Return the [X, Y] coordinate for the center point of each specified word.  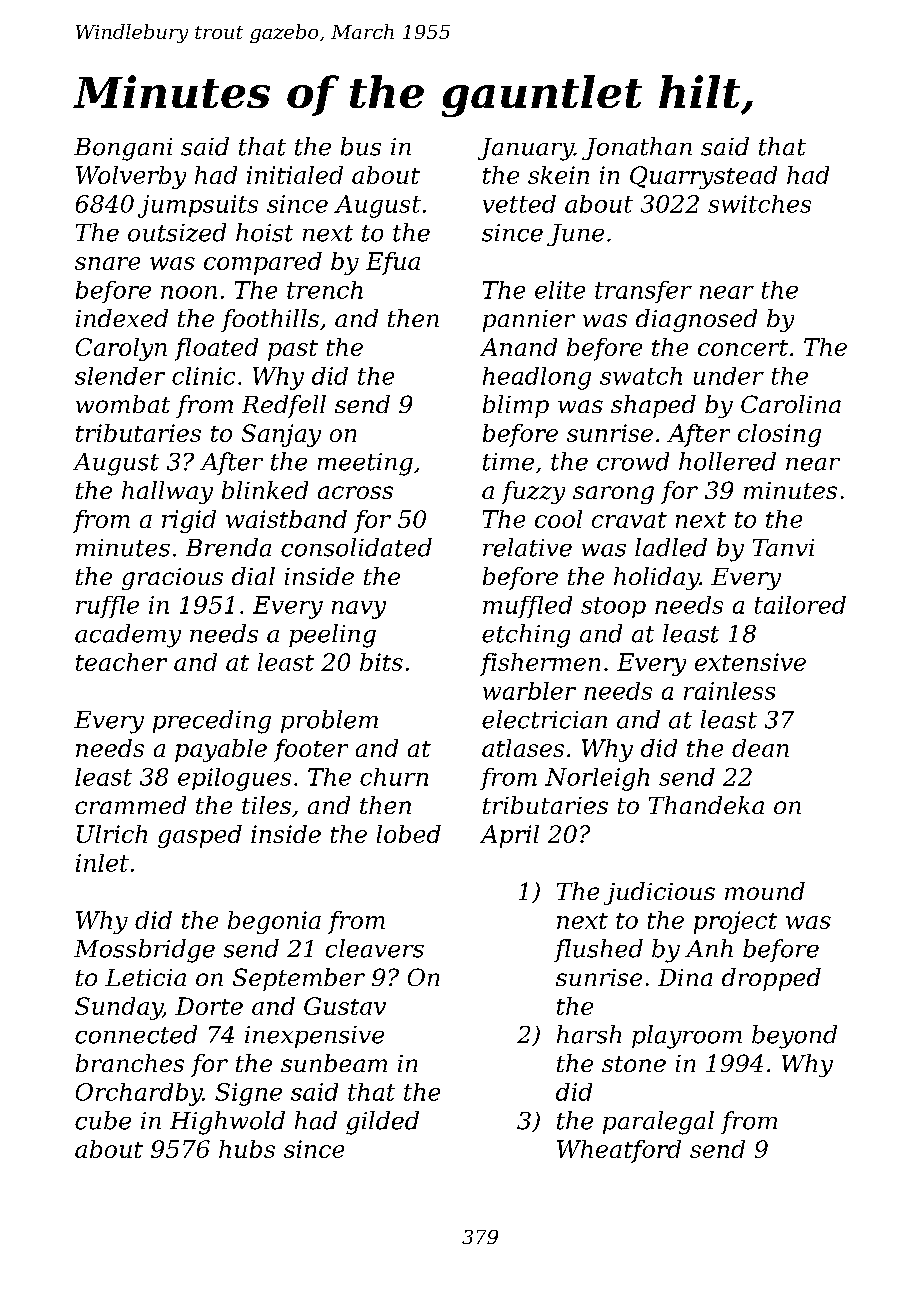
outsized [177, 232]
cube [103, 1120]
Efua [393, 263]
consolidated [356, 547]
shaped [653, 406]
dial [253, 576]
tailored [800, 605]
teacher [121, 662]
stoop [613, 607]
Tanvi [783, 548]
